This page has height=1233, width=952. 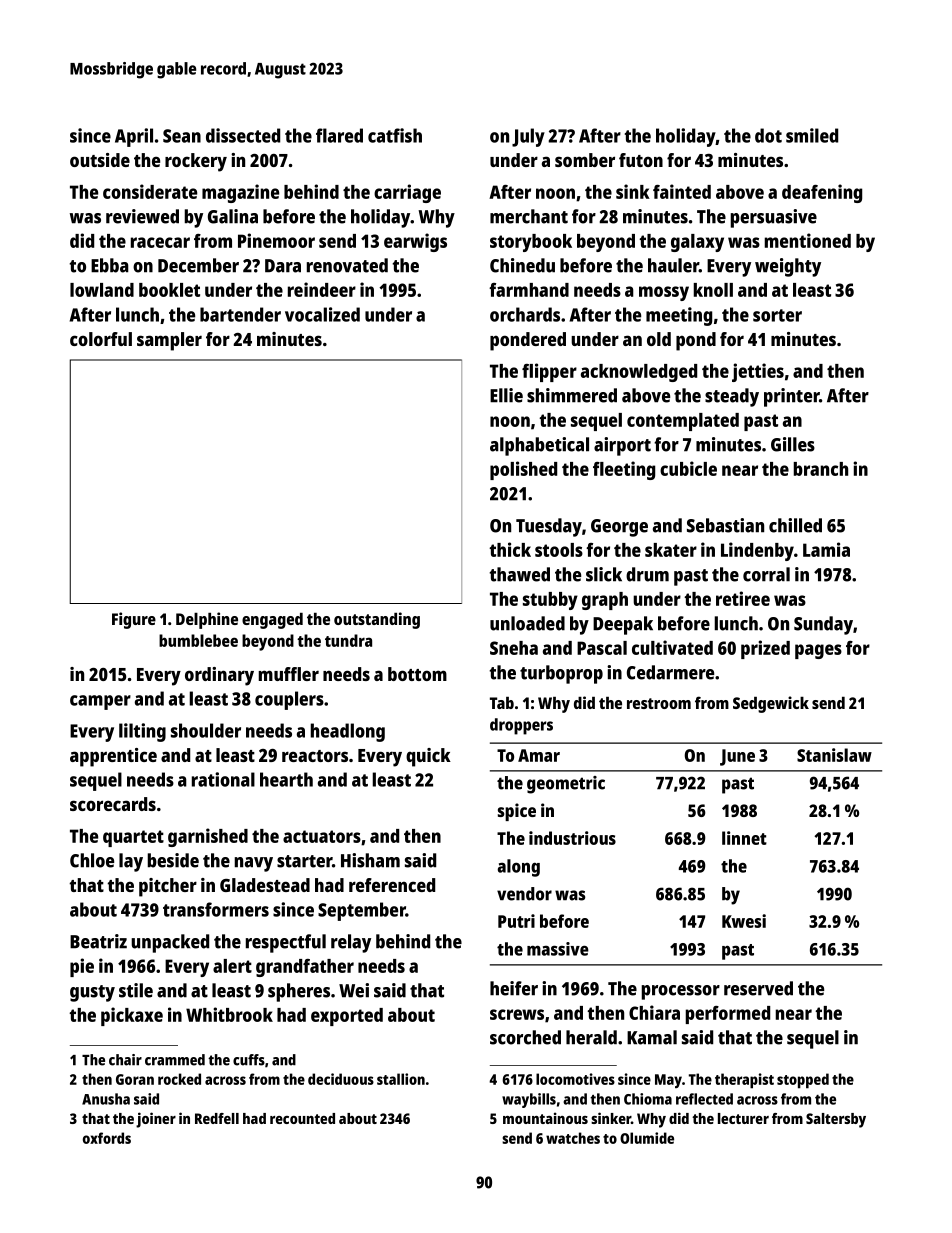 I want to click on watches, so click(x=573, y=1138).
